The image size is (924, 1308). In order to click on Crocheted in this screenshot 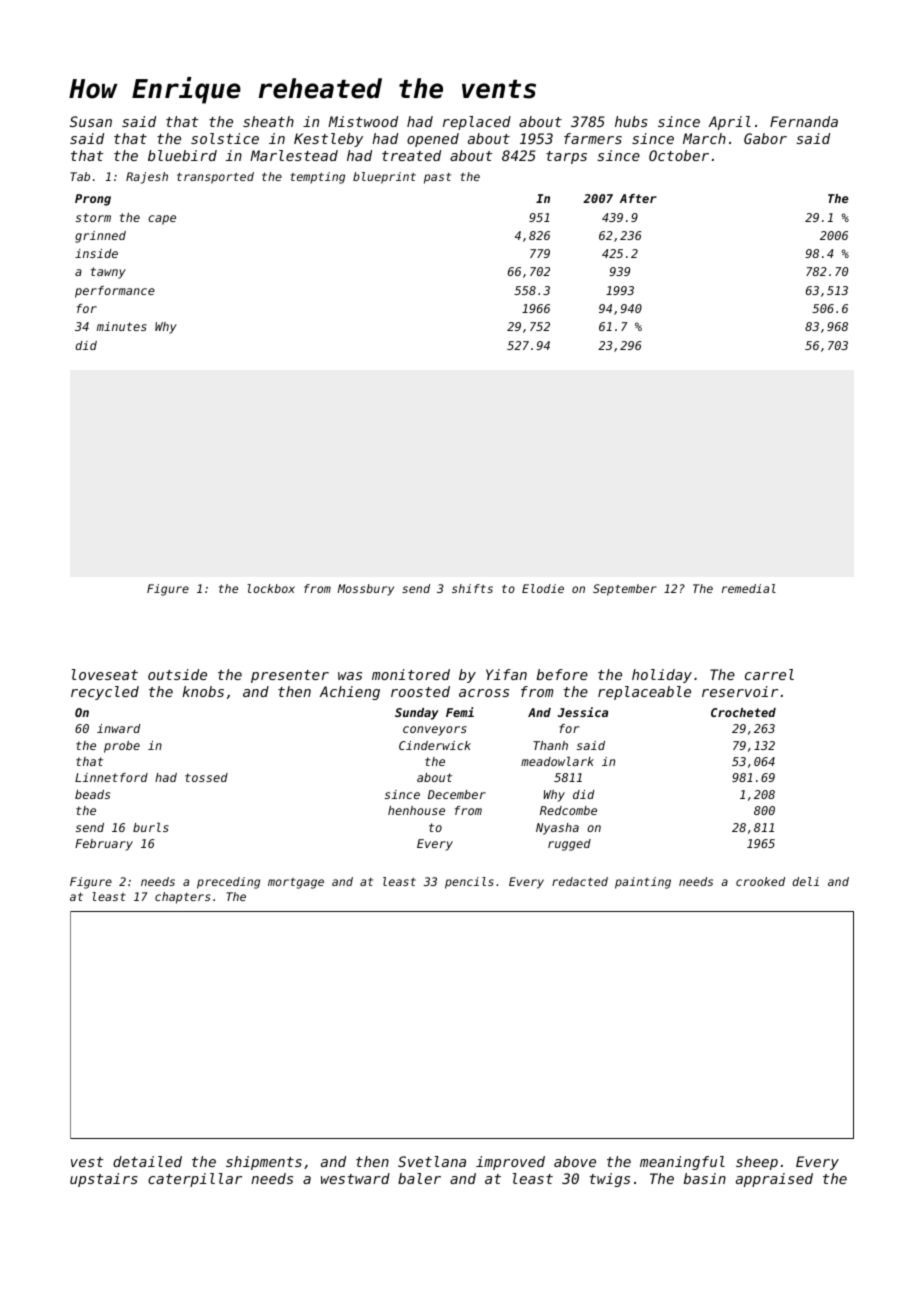, I will do `click(743, 712)`.
